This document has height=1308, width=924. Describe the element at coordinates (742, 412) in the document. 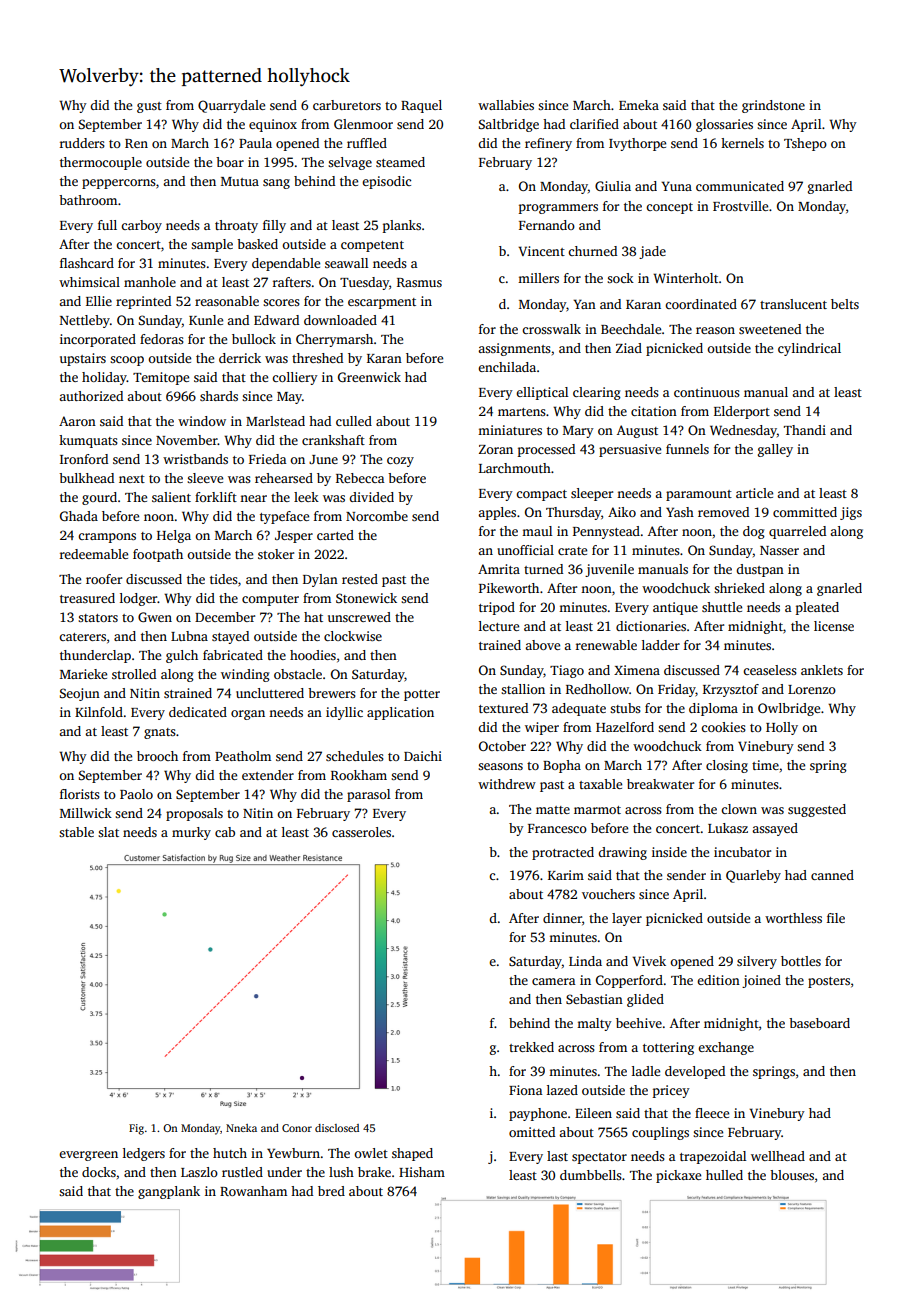

I see `Elderport` at that location.
